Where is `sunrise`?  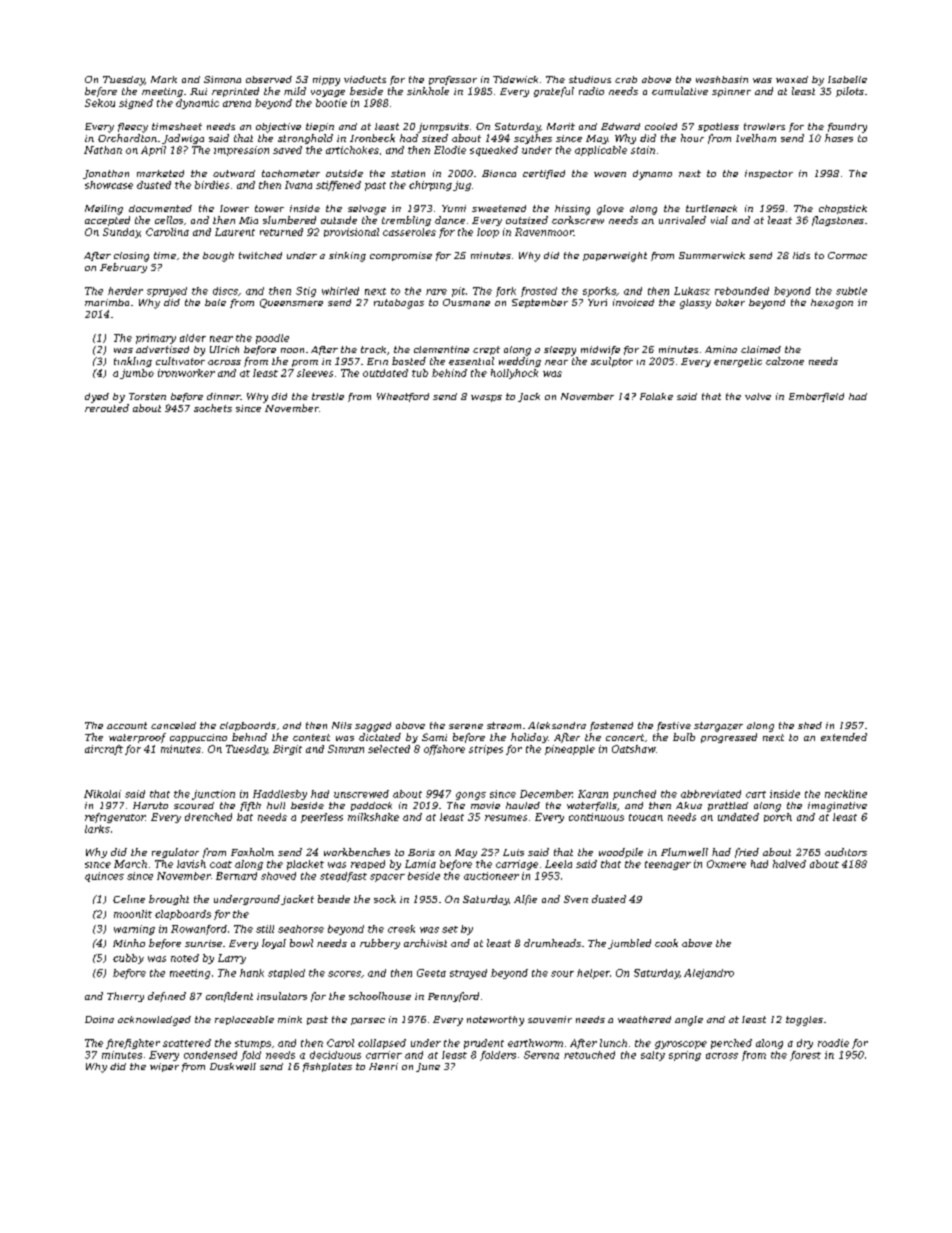 sunrise is located at coordinates (203, 943).
